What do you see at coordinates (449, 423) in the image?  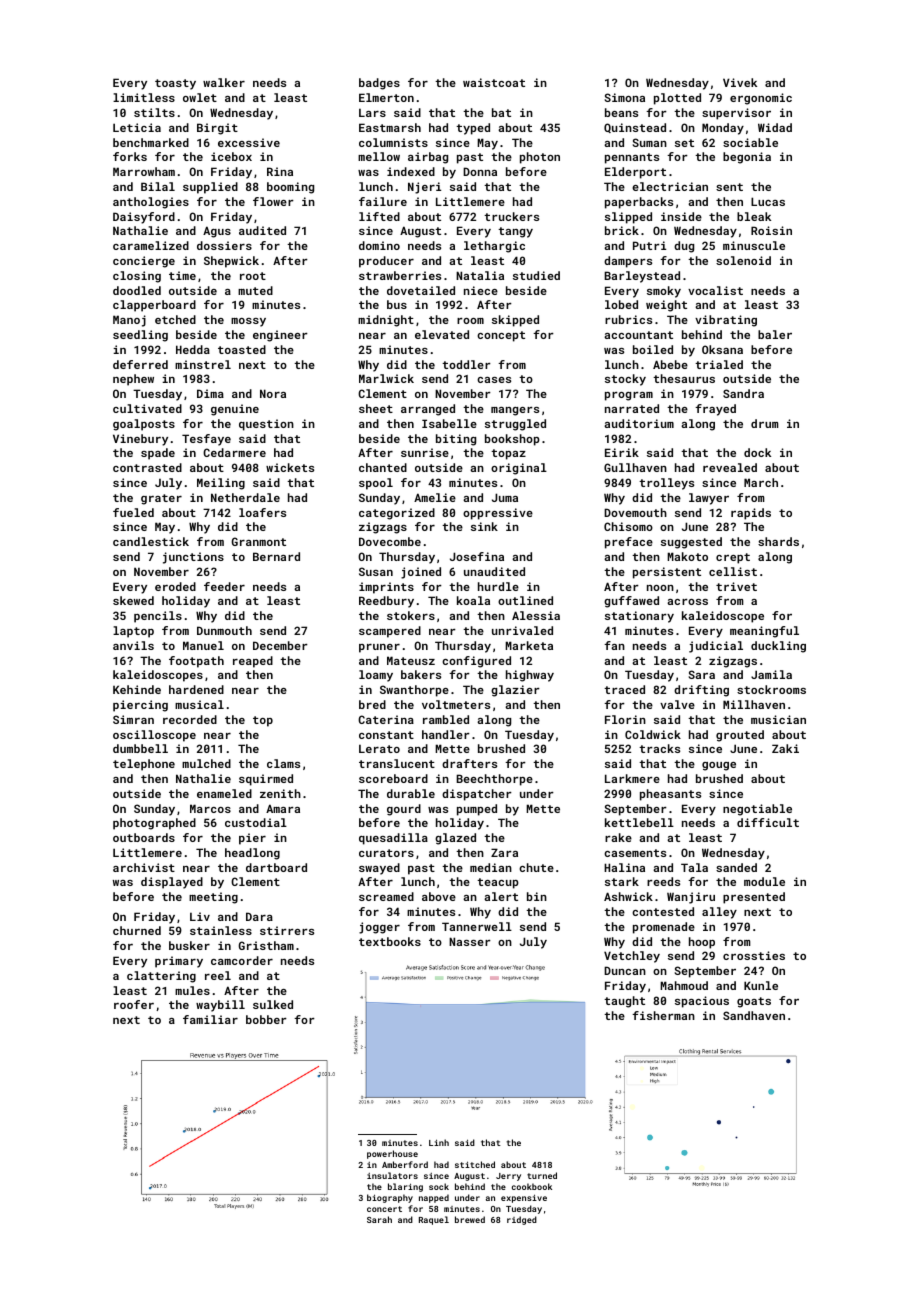 I see `Isabelle` at bounding box center [449, 423].
